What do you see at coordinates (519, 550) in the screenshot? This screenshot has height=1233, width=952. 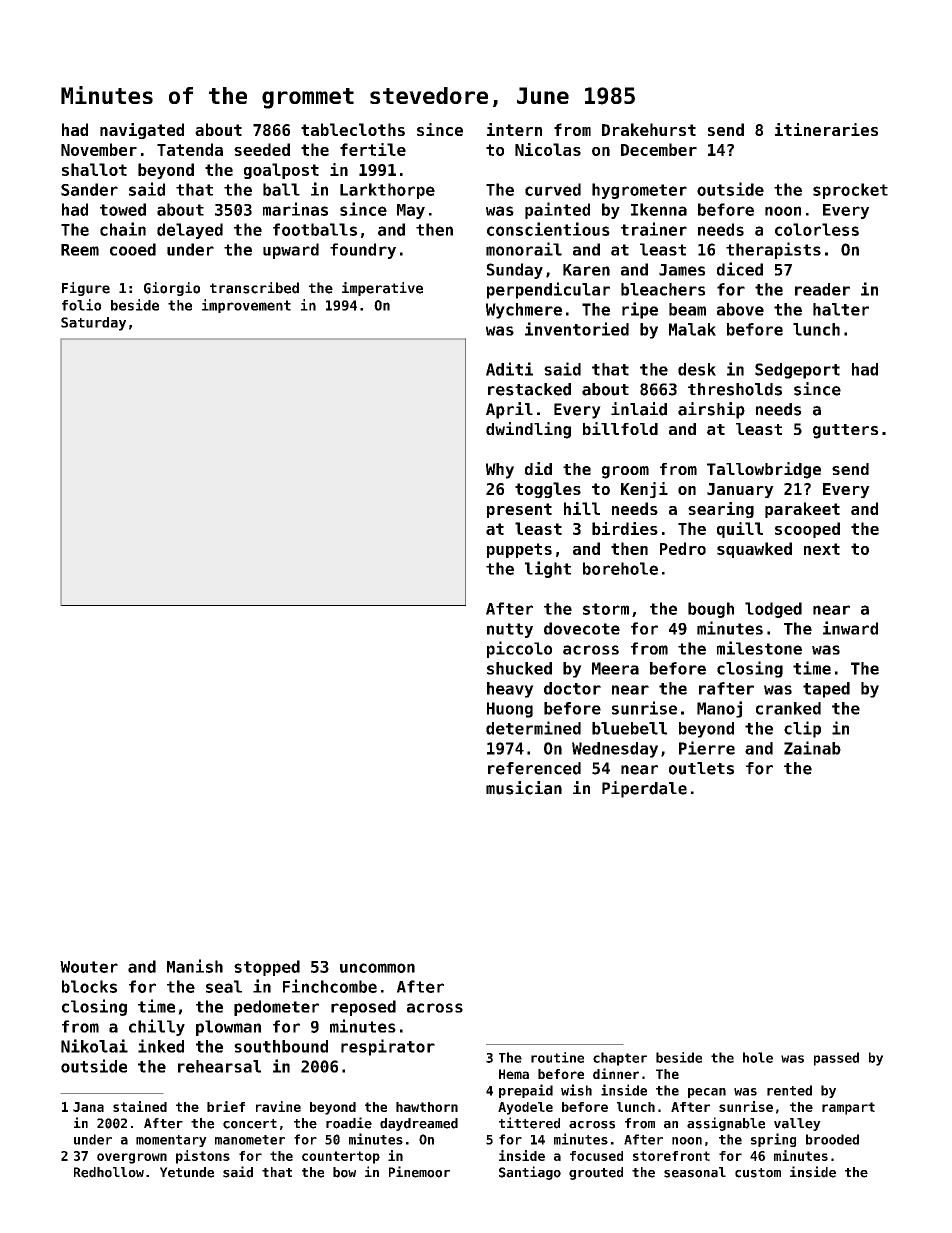 I see `puppets` at bounding box center [519, 550].
